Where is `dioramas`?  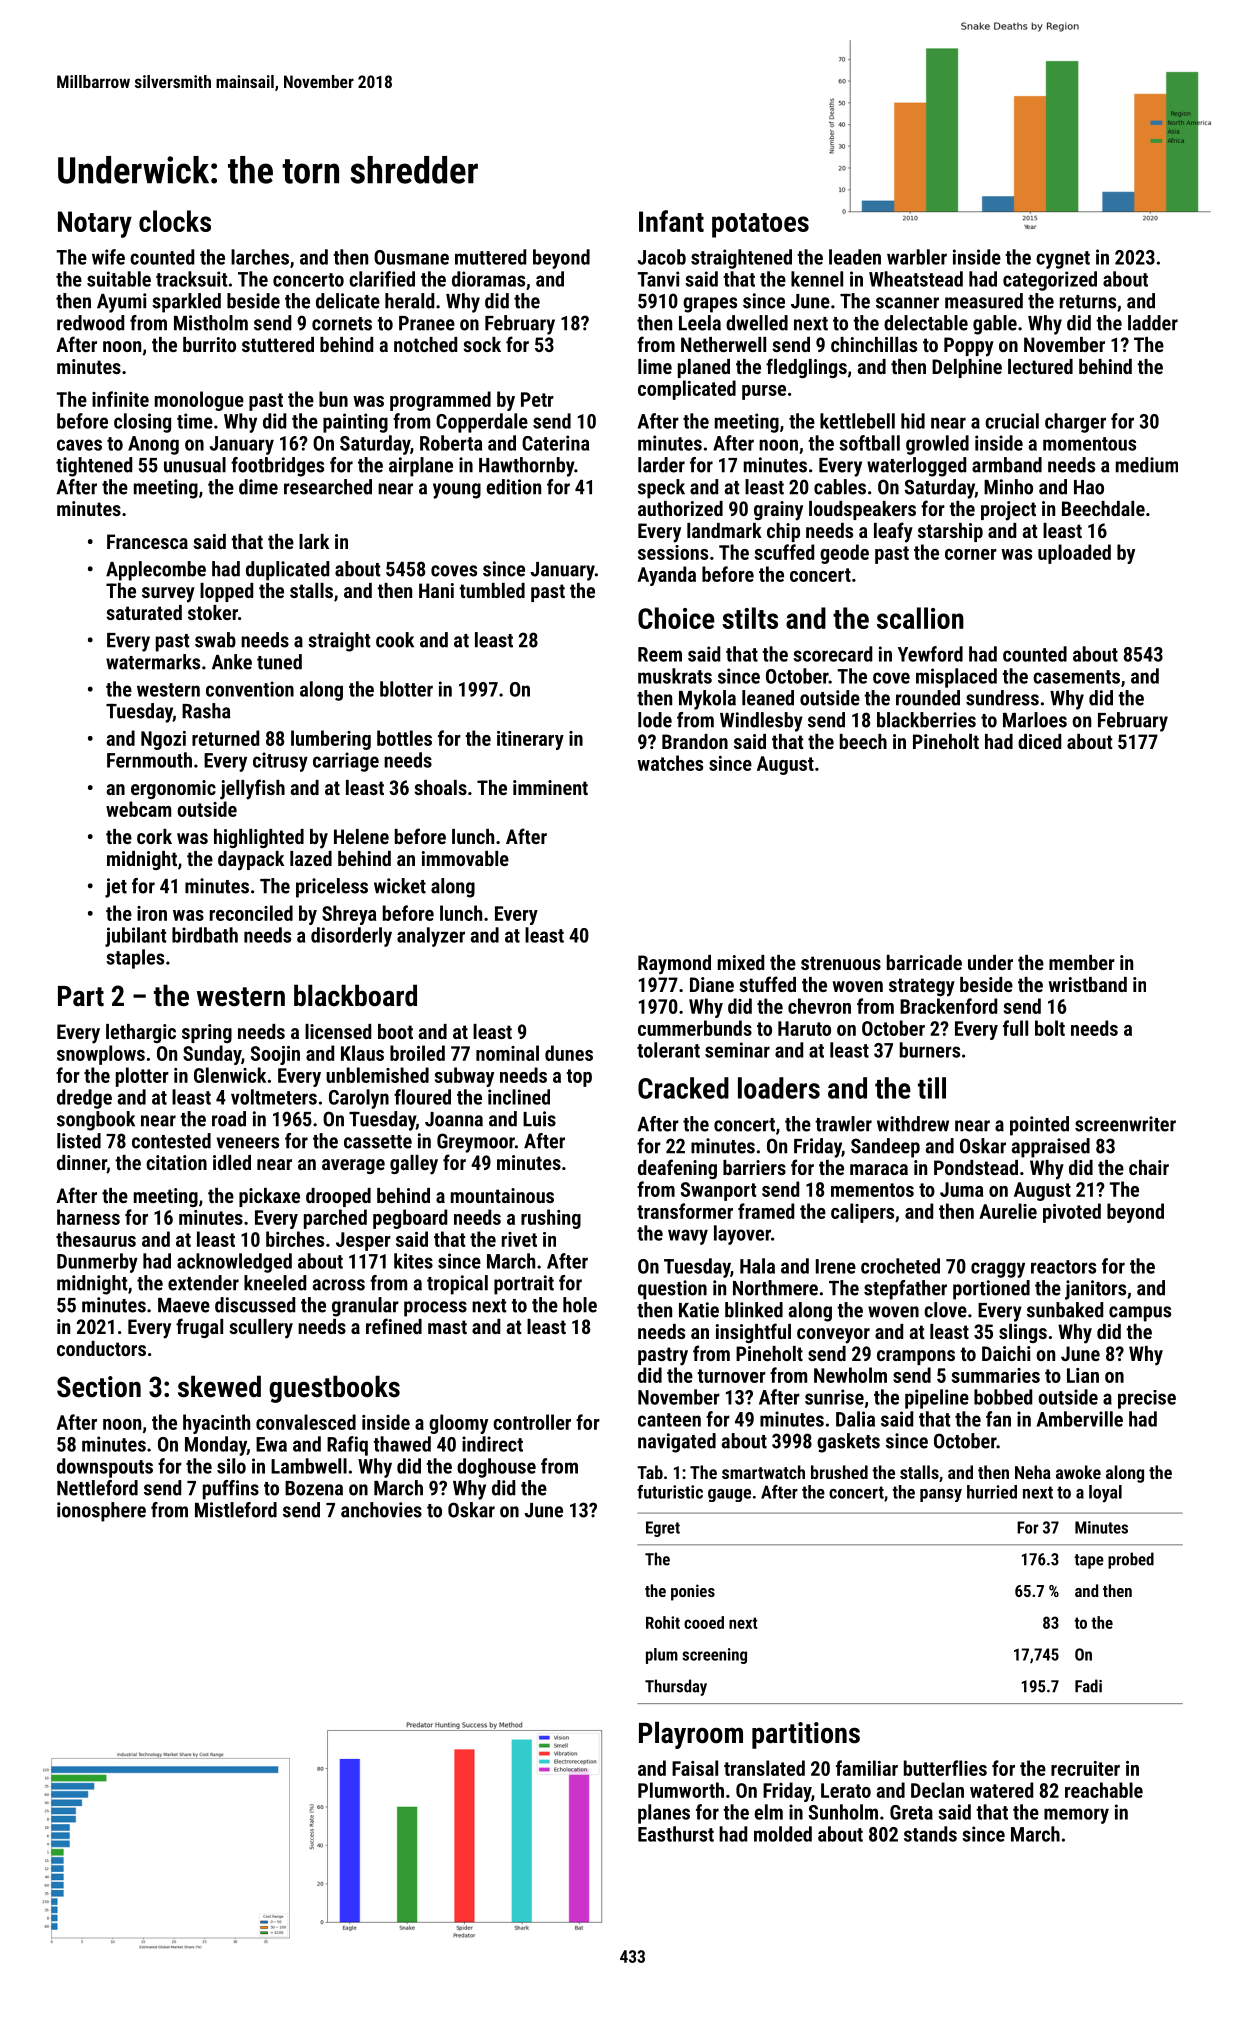
dioramas is located at coordinates (488, 279).
